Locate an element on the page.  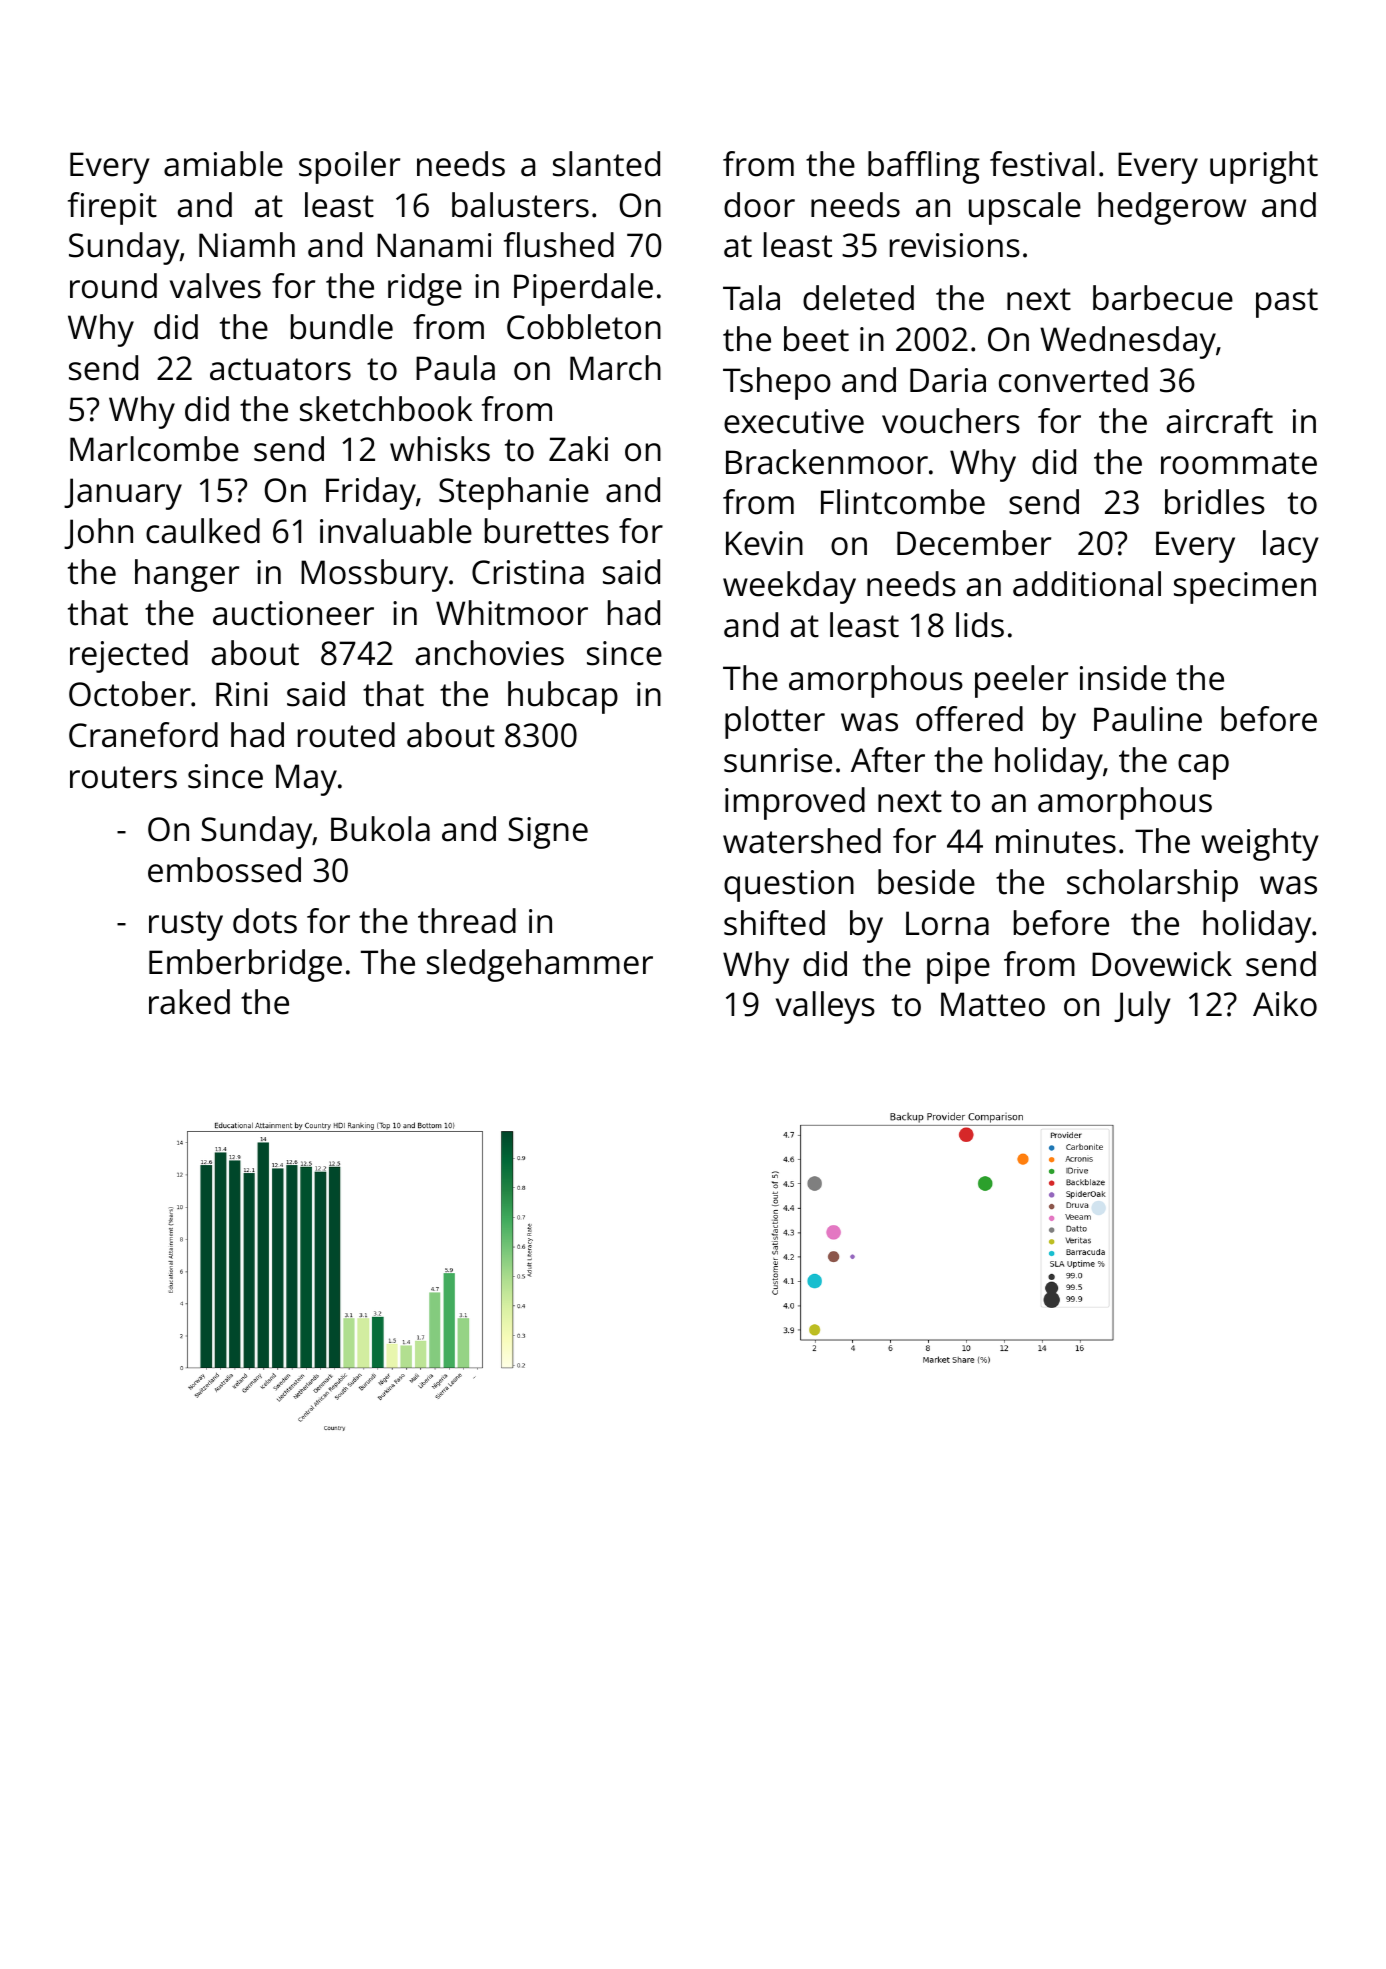
valleys is located at coordinates (825, 1007).
